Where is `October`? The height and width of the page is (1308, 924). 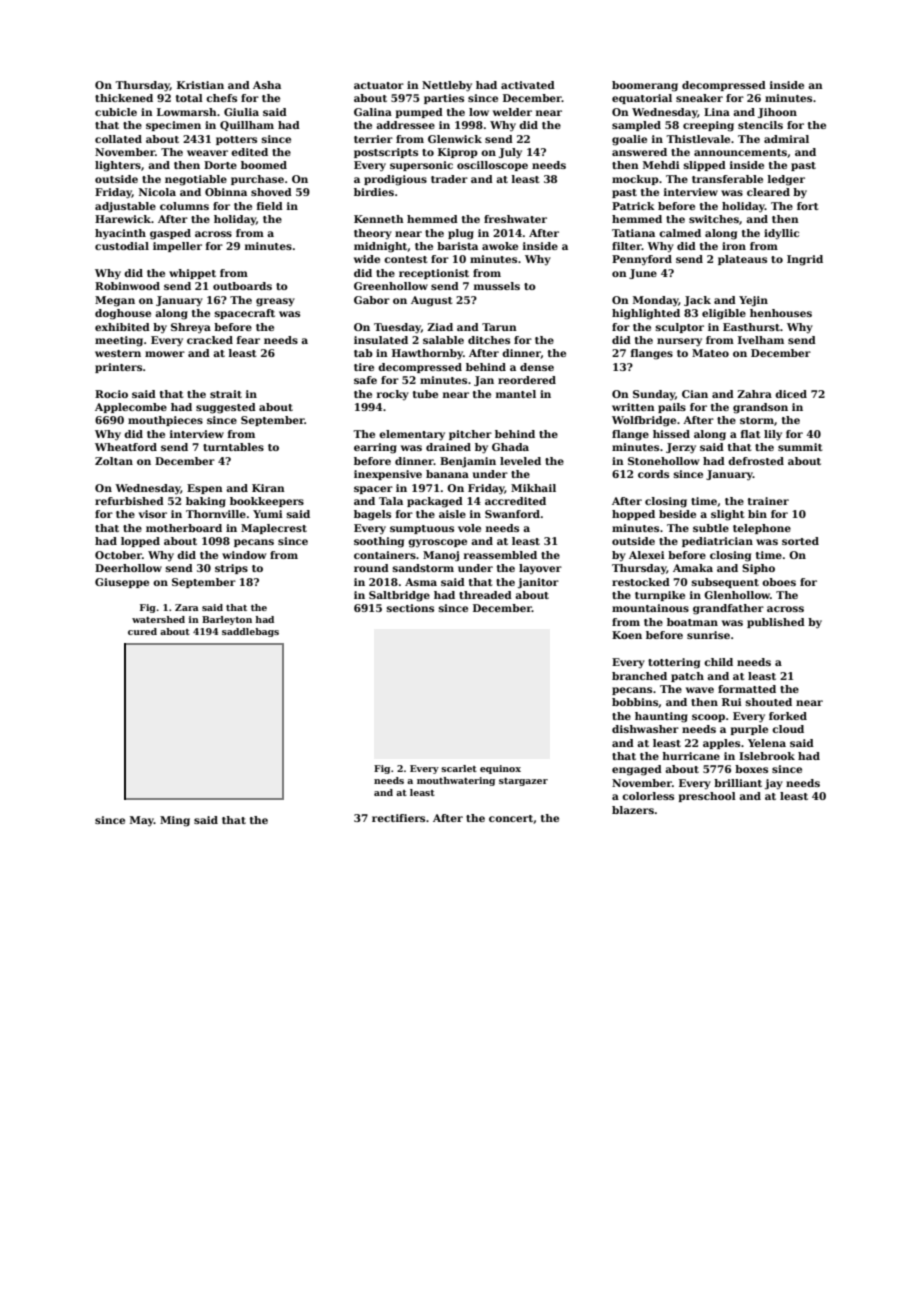 October is located at coordinates (118, 555).
